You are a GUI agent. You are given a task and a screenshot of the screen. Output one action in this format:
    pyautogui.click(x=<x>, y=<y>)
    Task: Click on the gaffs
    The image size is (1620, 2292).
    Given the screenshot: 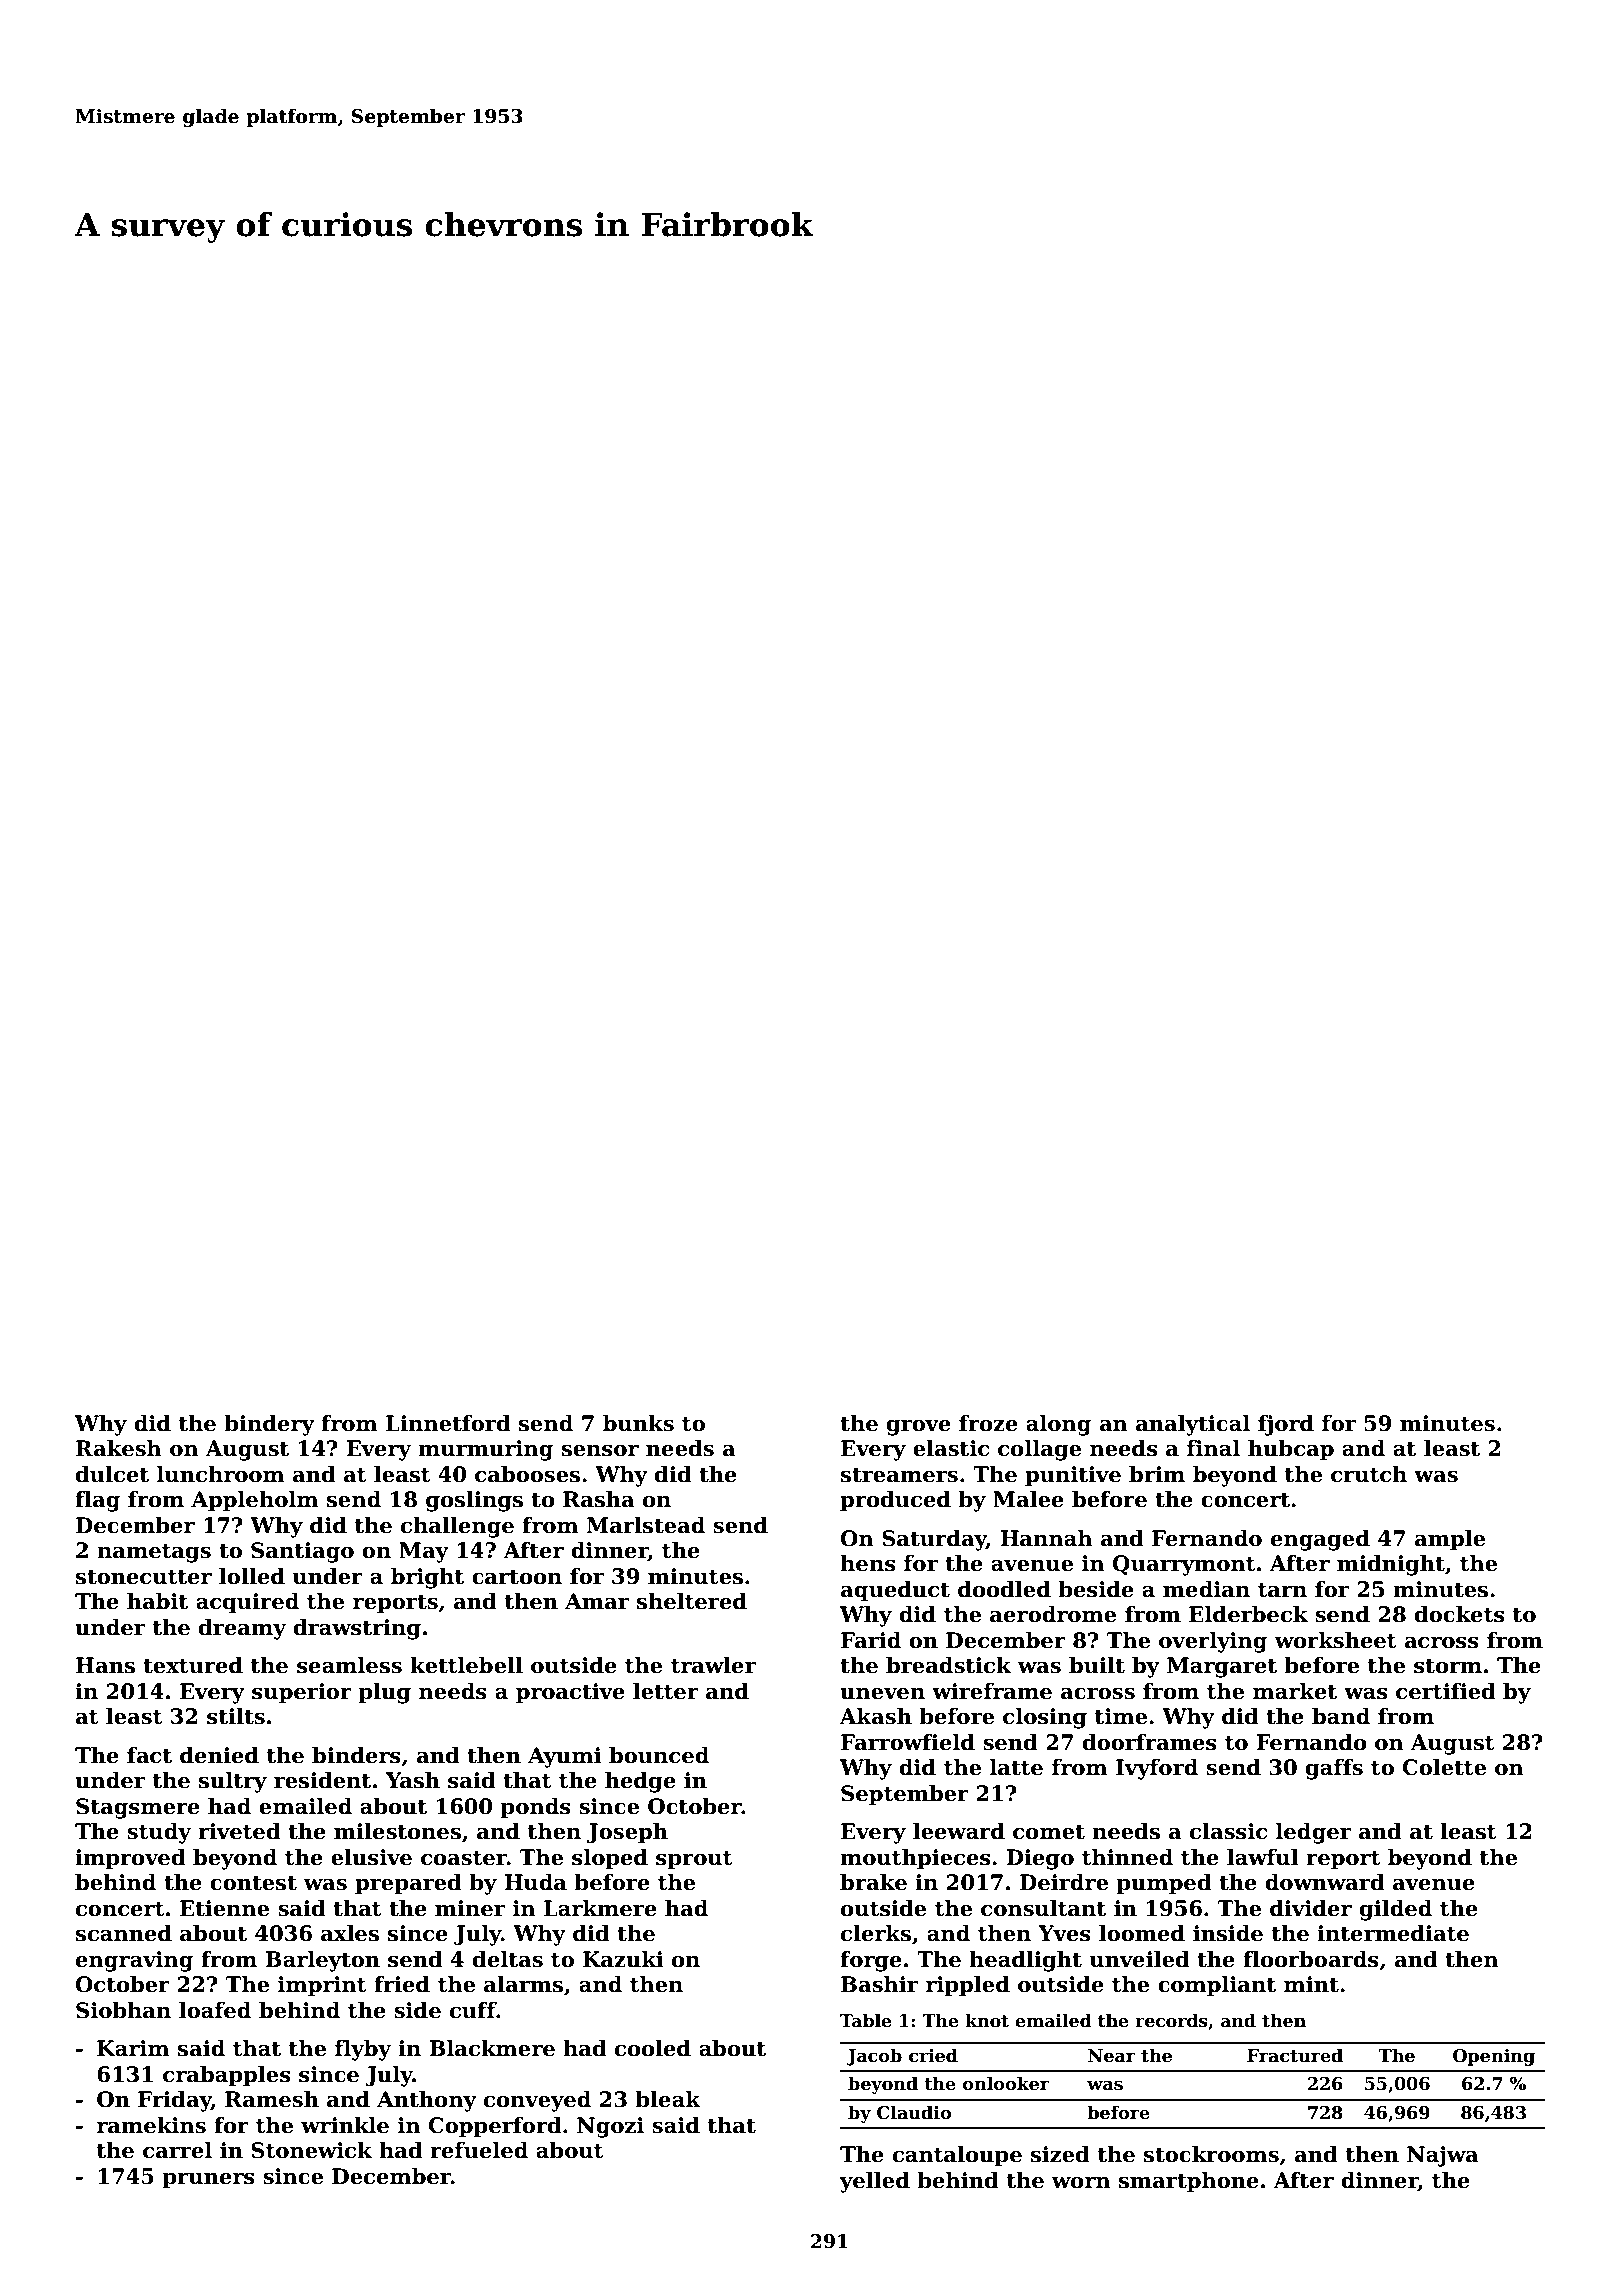 What is the action you would take?
    pyautogui.click(x=1334, y=1769)
